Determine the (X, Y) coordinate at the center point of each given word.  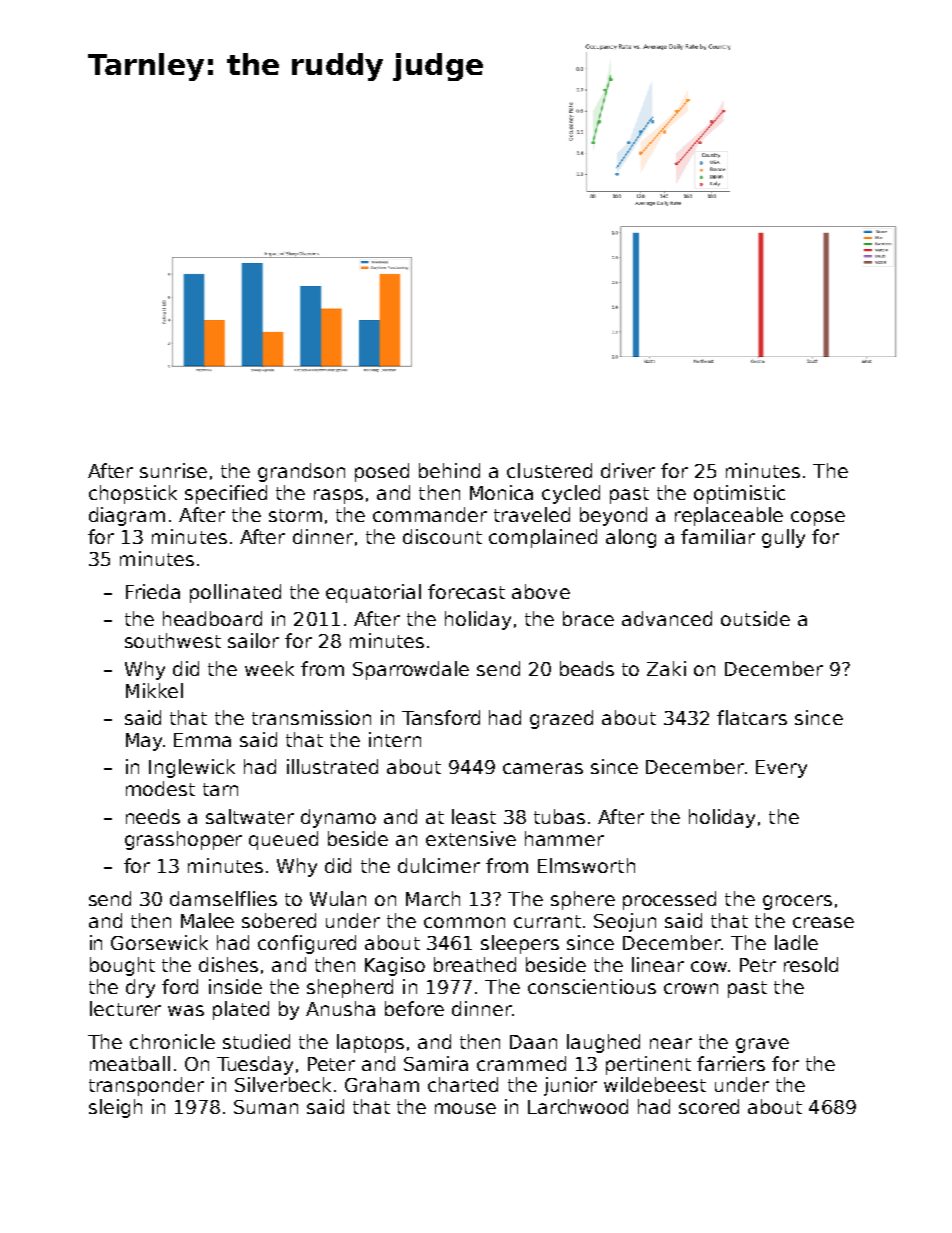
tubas (559, 816)
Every (781, 769)
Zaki (666, 668)
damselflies (223, 898)
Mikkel (154, 690)
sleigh (115, 1108)
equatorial (373, 593)
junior (570, 1086)
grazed (561, 719)
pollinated (235, 593)
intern (395, 739)
